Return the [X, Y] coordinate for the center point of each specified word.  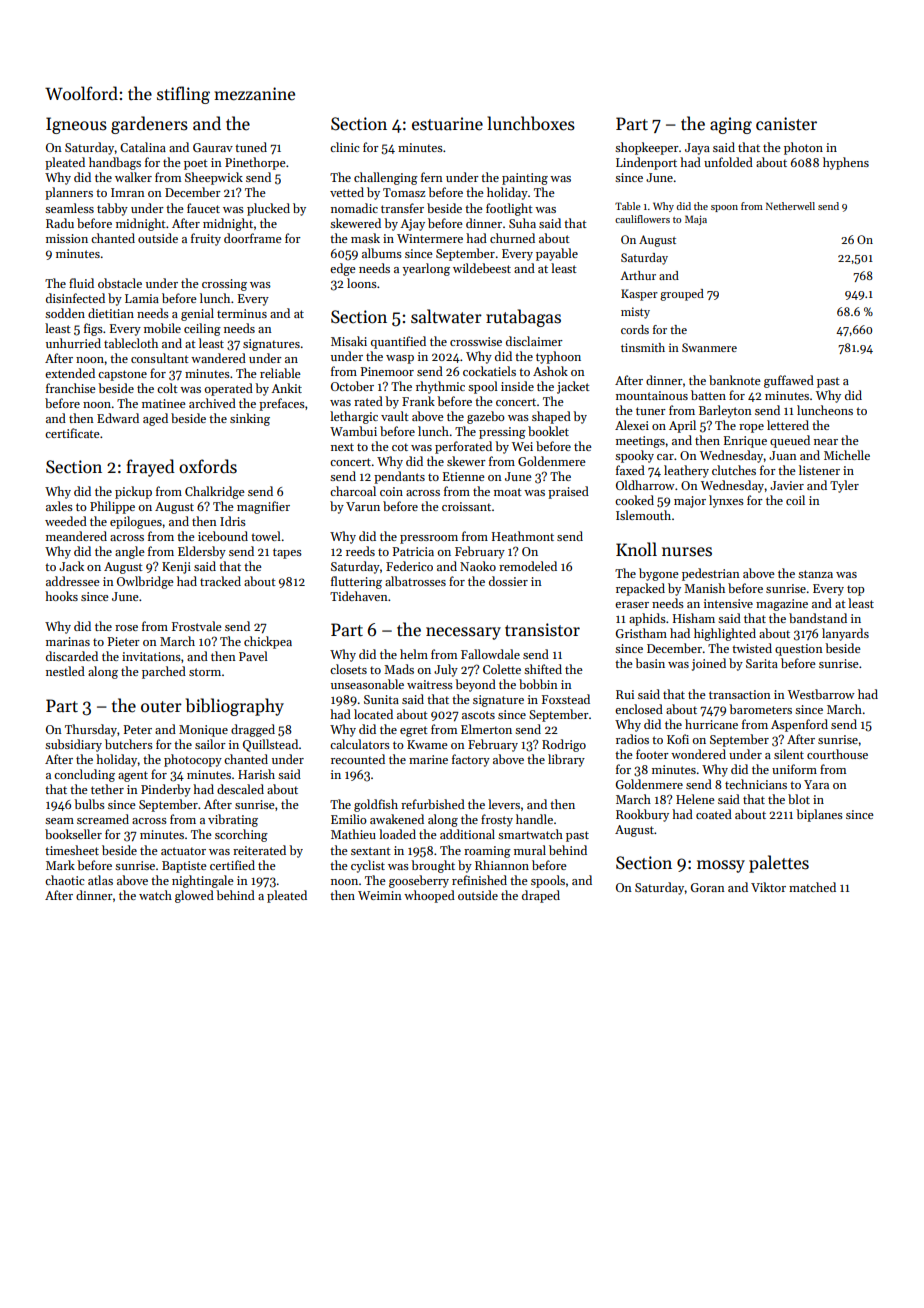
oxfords [208, 466]
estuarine [447, 124]
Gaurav [213, 147]
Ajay [412, 225]
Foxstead [566, 699]
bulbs [89, 804]
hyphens [846, 163]
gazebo [486, 417]
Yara [816, 784]
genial [197, 314]
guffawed [789, 381]
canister [786, 124]
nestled [65, 671]
